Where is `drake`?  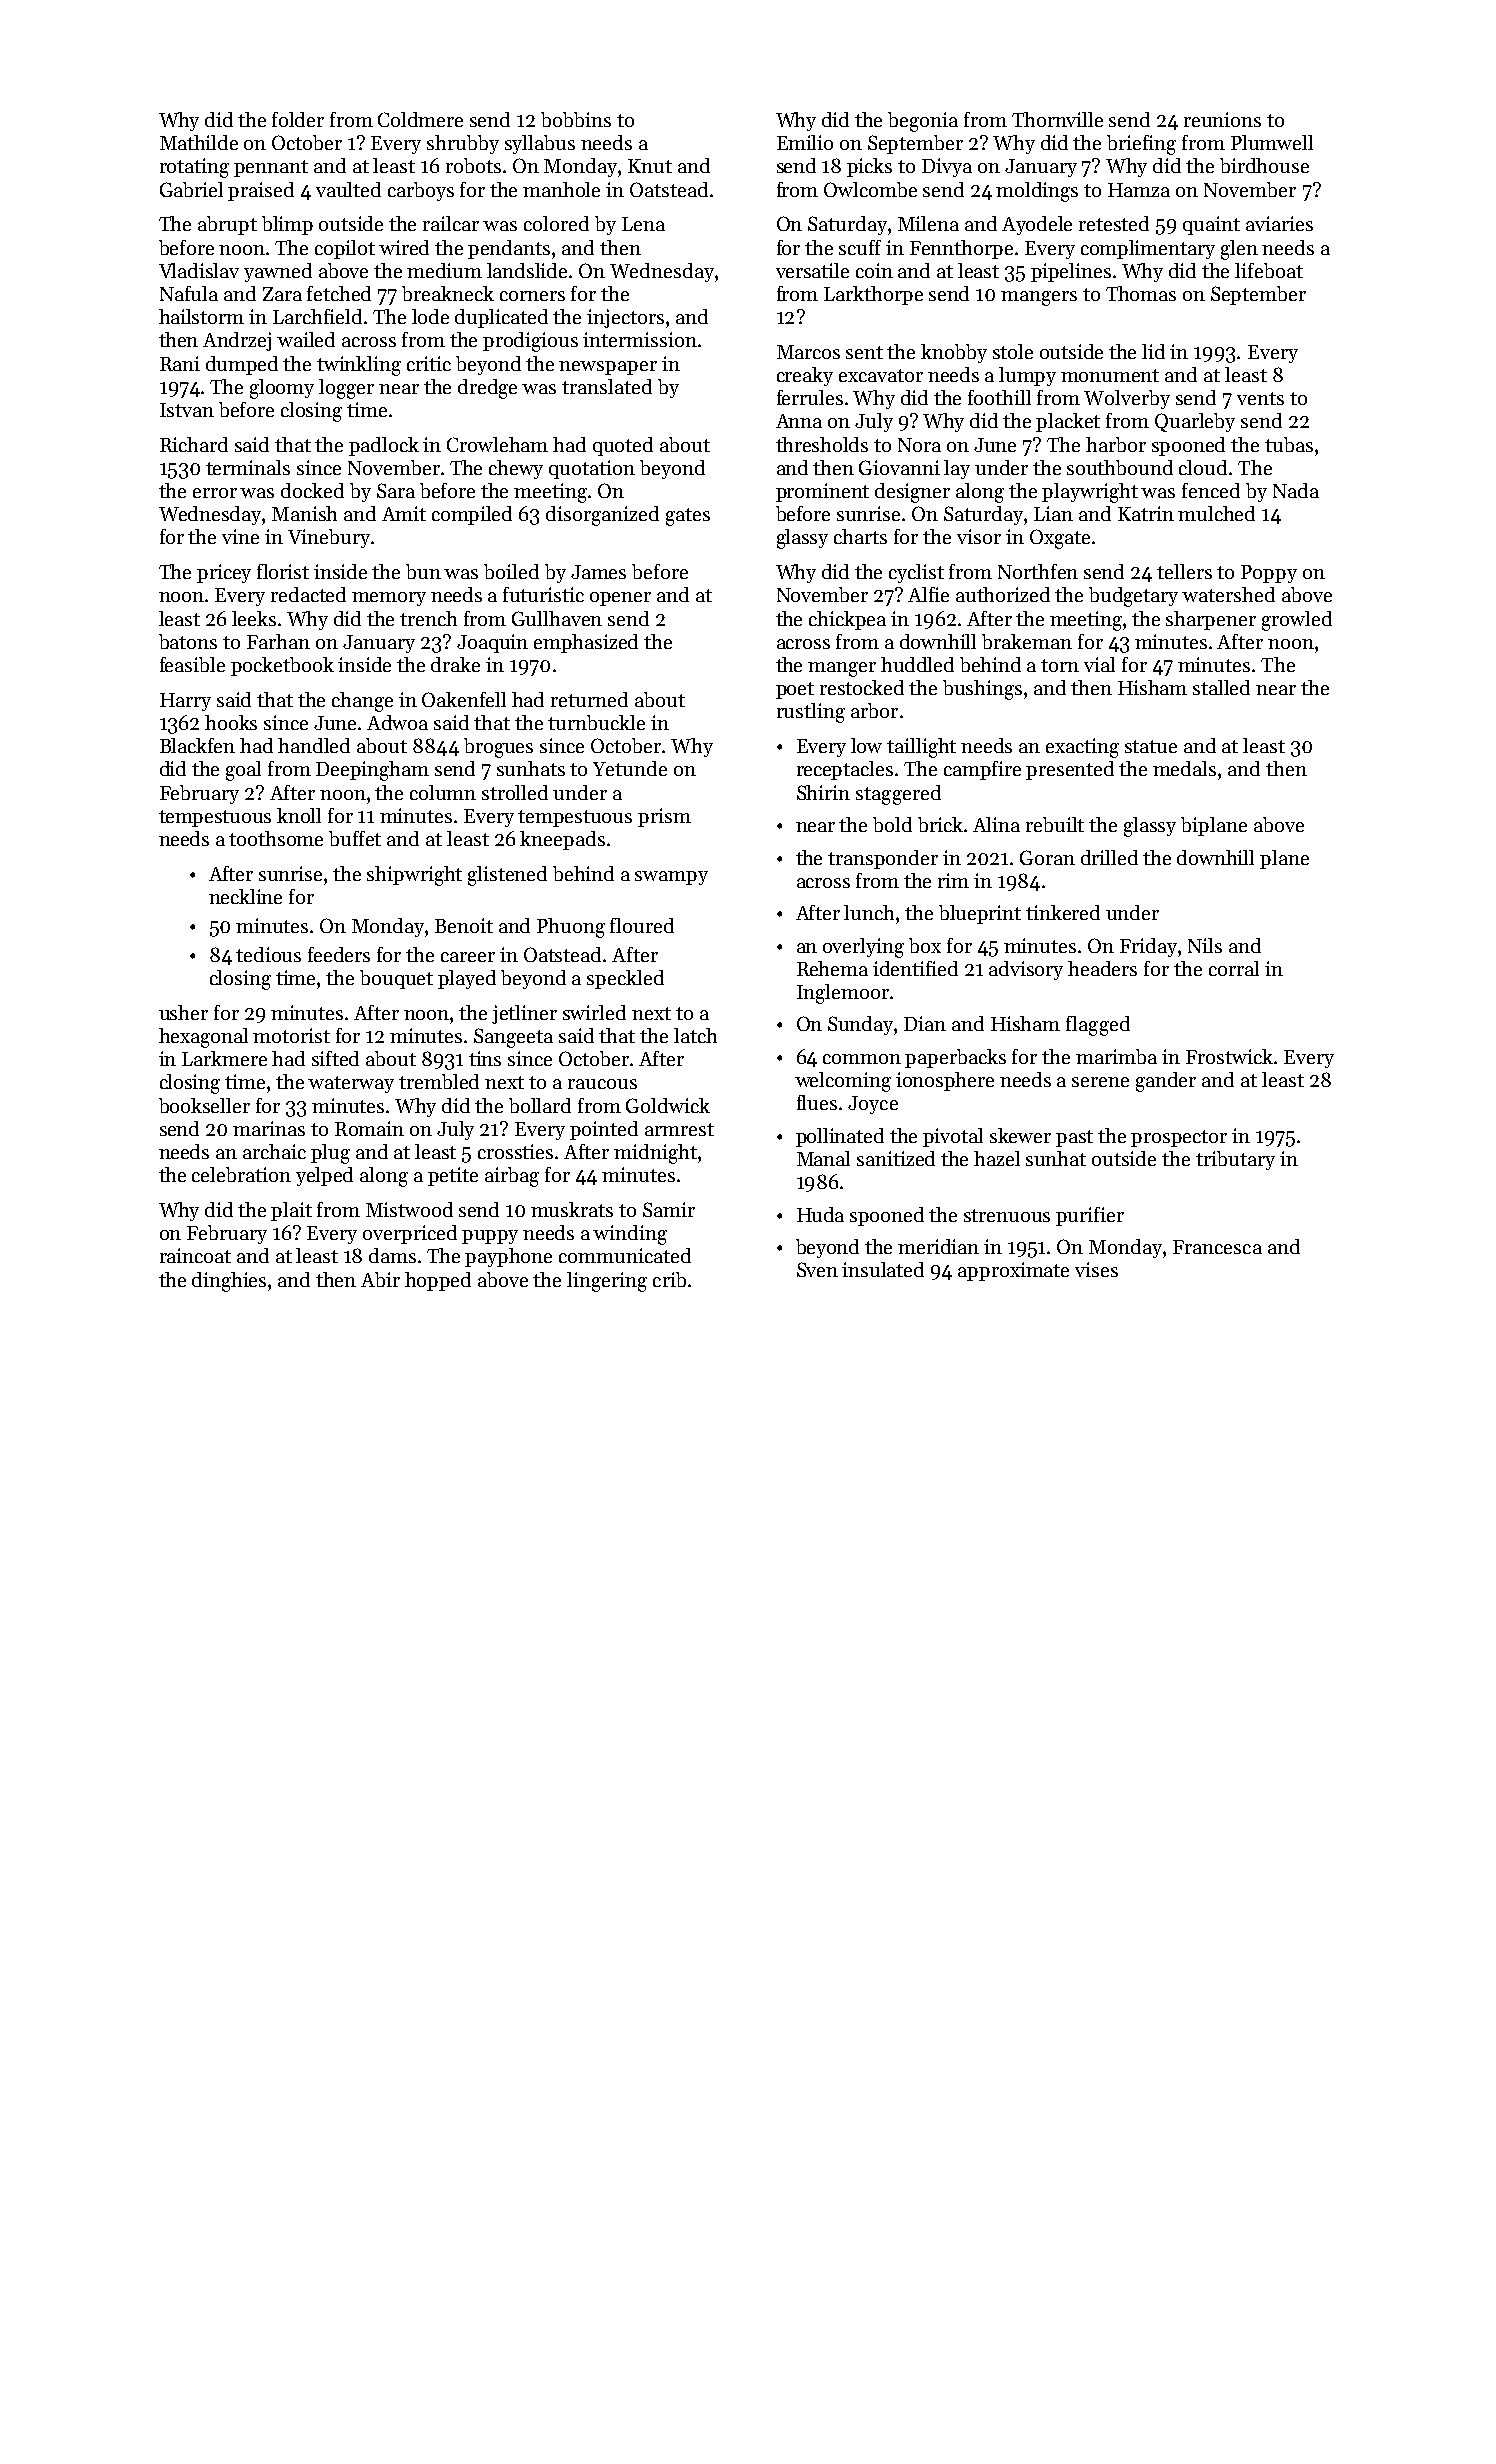
drake is located at coordinates (455, 664).
